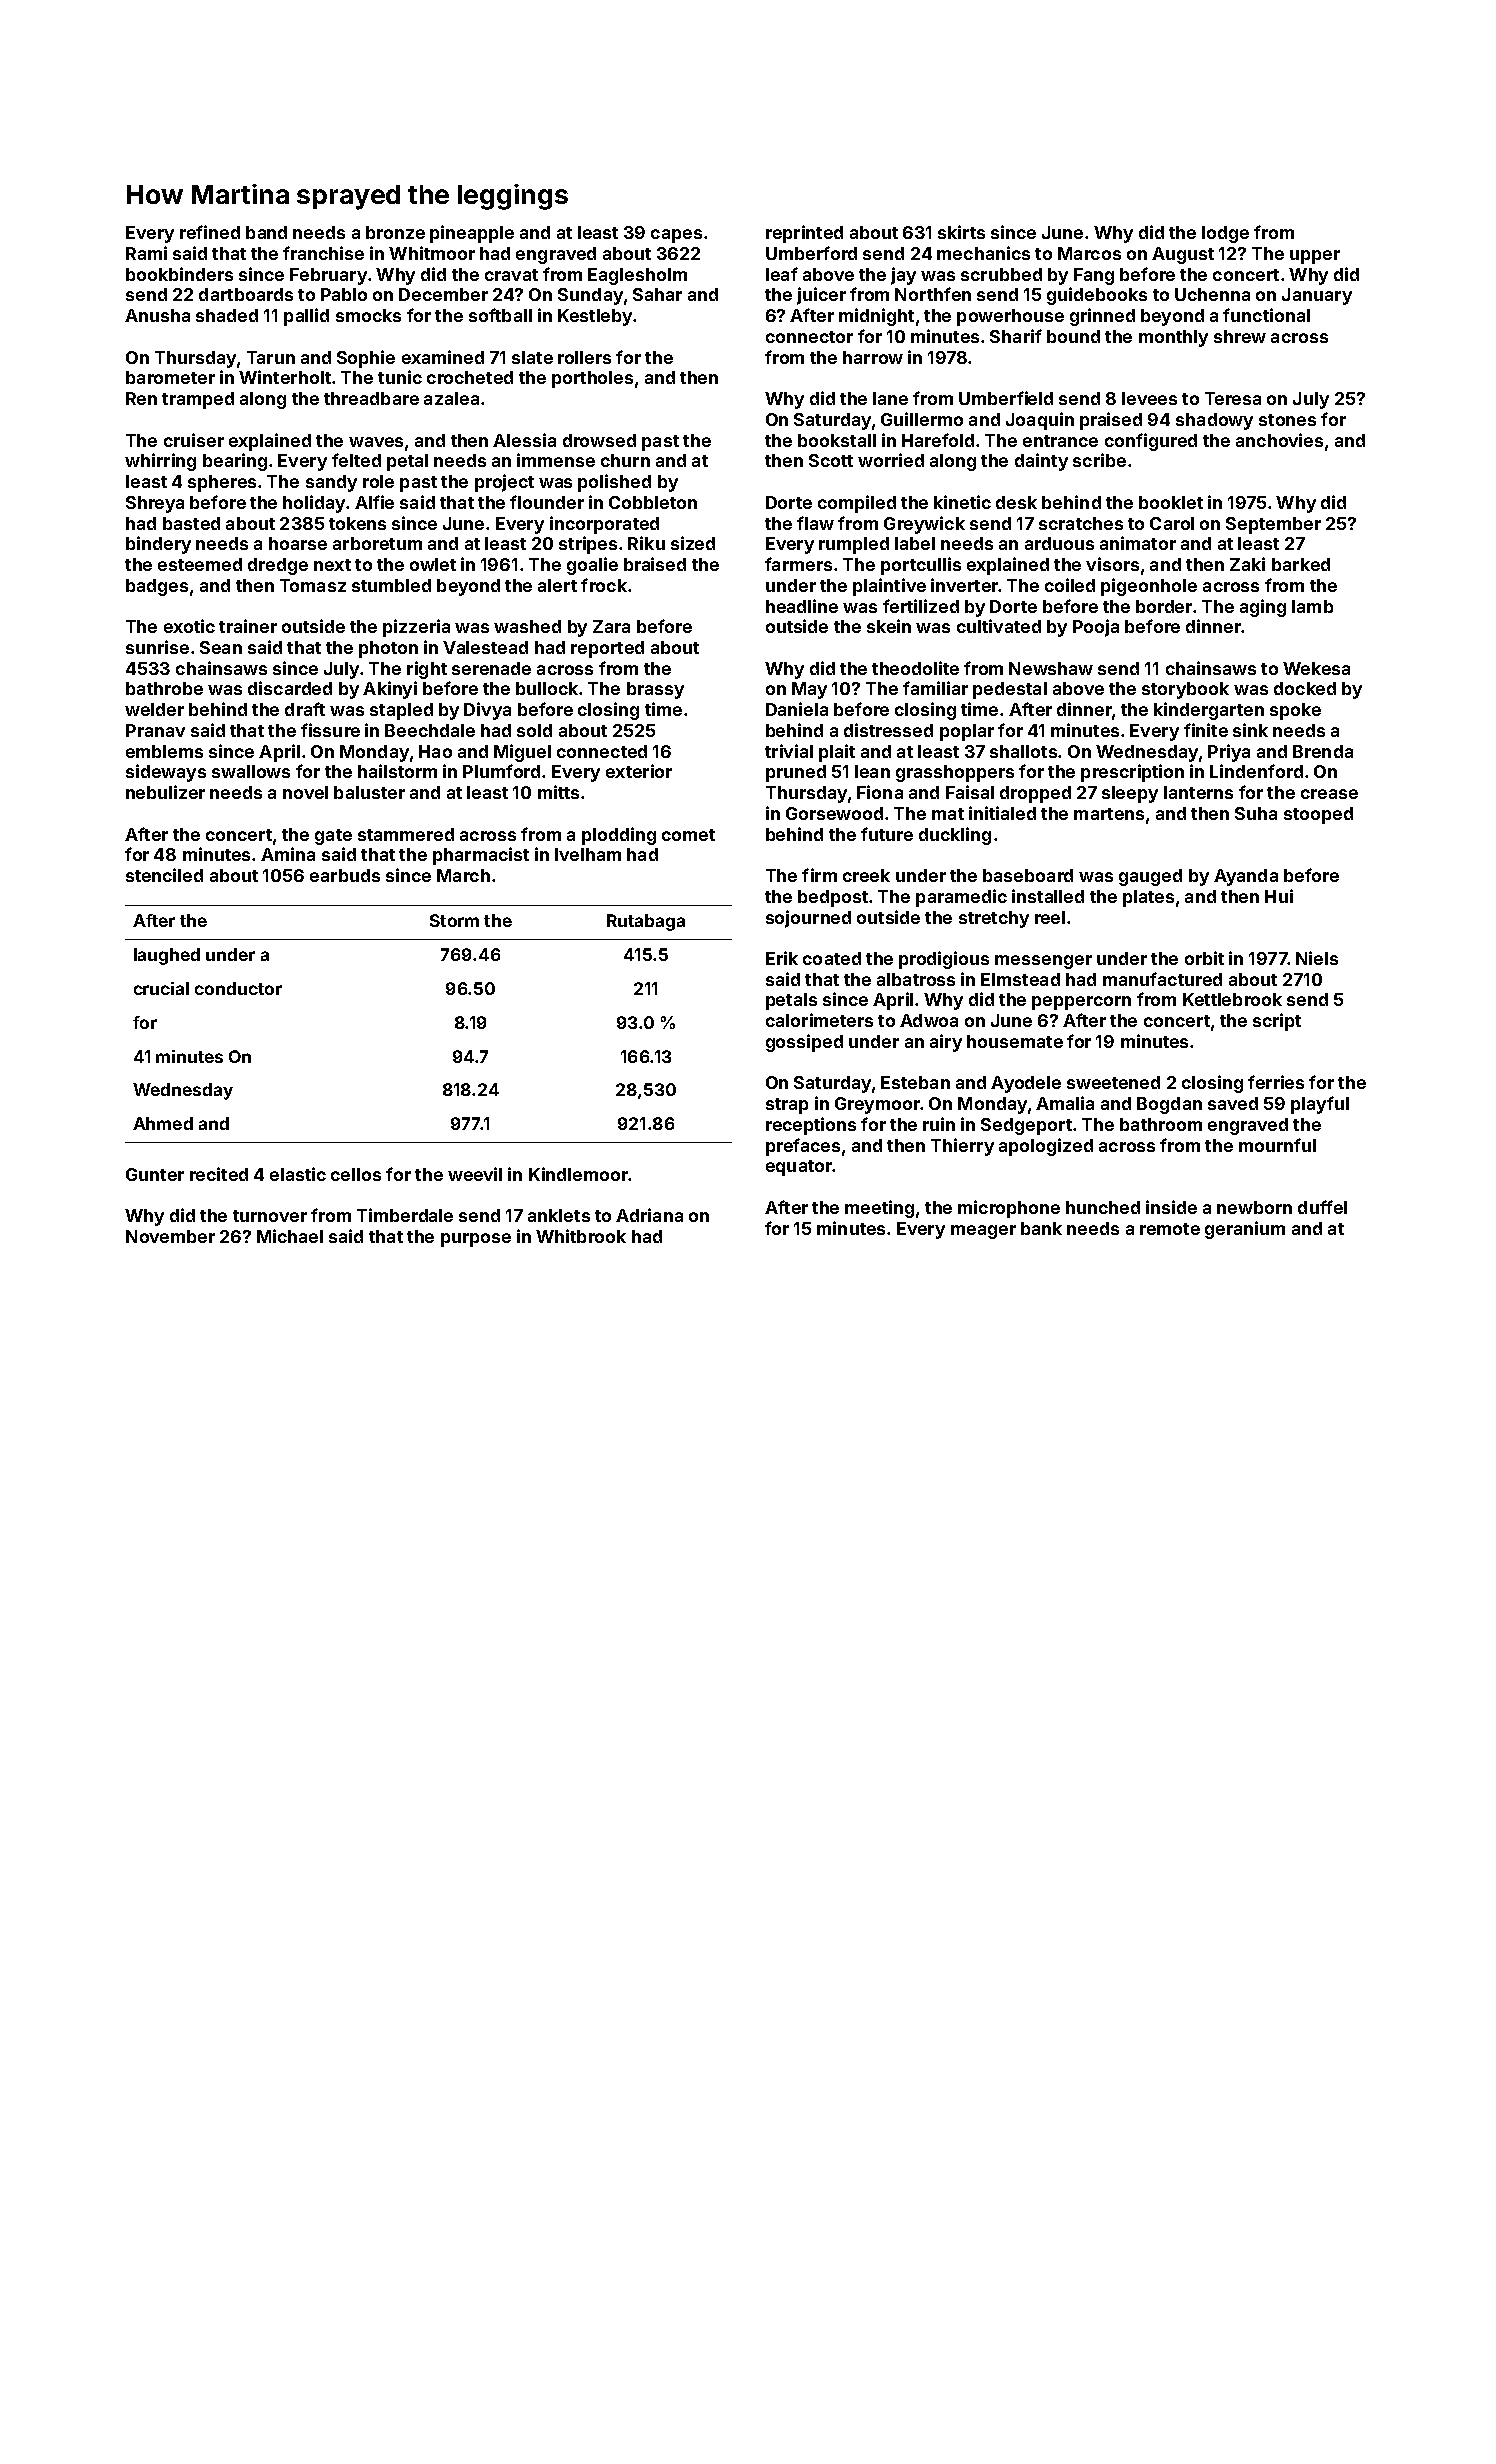 This document has width=1496, height=2464. What do you see at coordinates (782, 958) in the document?
I see `Erik` at bounding box center [782, 958].
